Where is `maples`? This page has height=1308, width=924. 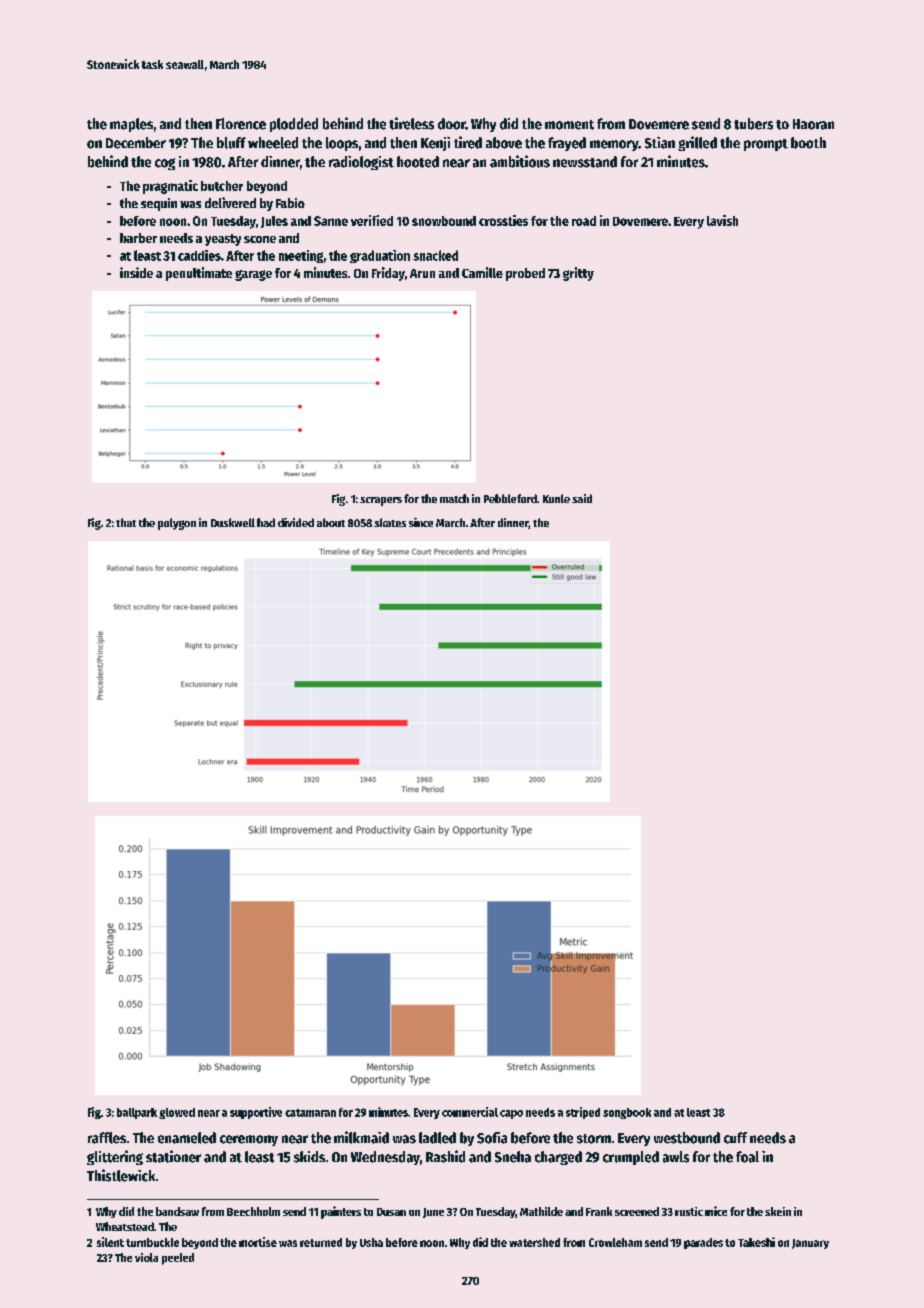 maples is located at coordinates (131, 125).
